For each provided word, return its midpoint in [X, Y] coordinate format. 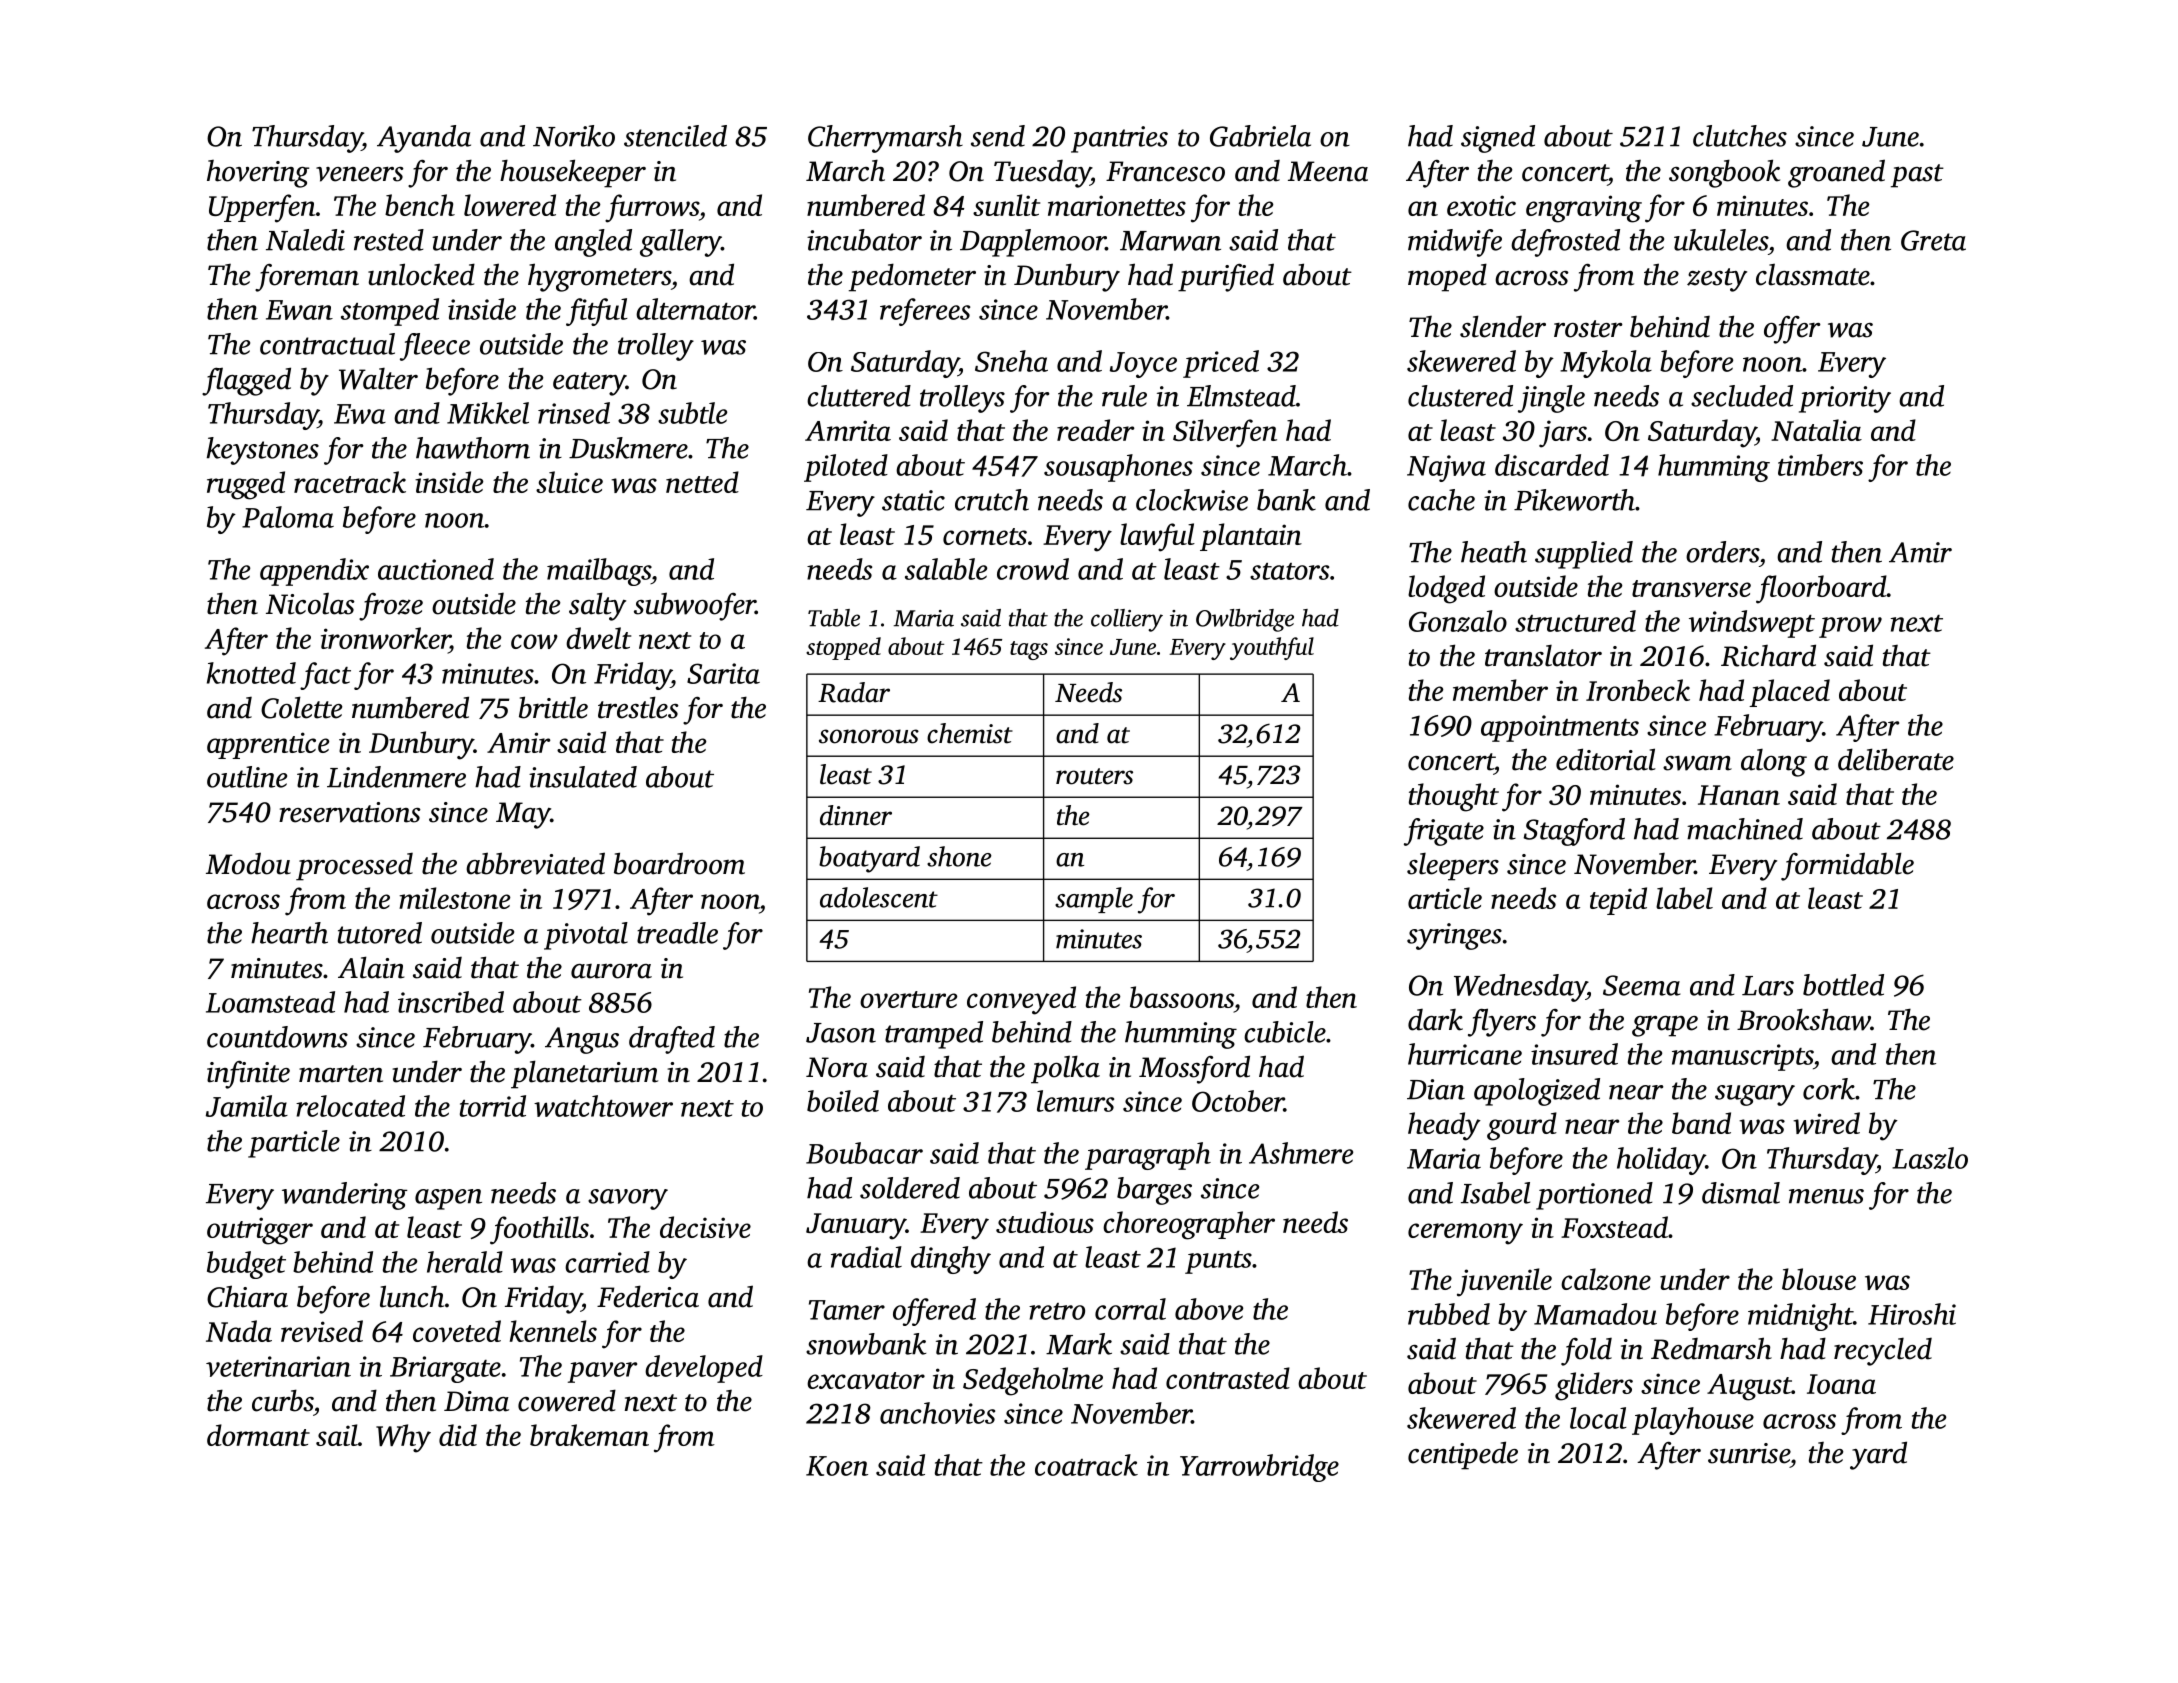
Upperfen [262, 208]
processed [354, 867]
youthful [1272, 648]
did [458, 1435]
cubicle [1285, 1032]
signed [1498, 139]
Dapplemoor [1033, 243]
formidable [1847, 866]
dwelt [598, 638]
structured [1575, 621]
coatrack [1086, 1465]
